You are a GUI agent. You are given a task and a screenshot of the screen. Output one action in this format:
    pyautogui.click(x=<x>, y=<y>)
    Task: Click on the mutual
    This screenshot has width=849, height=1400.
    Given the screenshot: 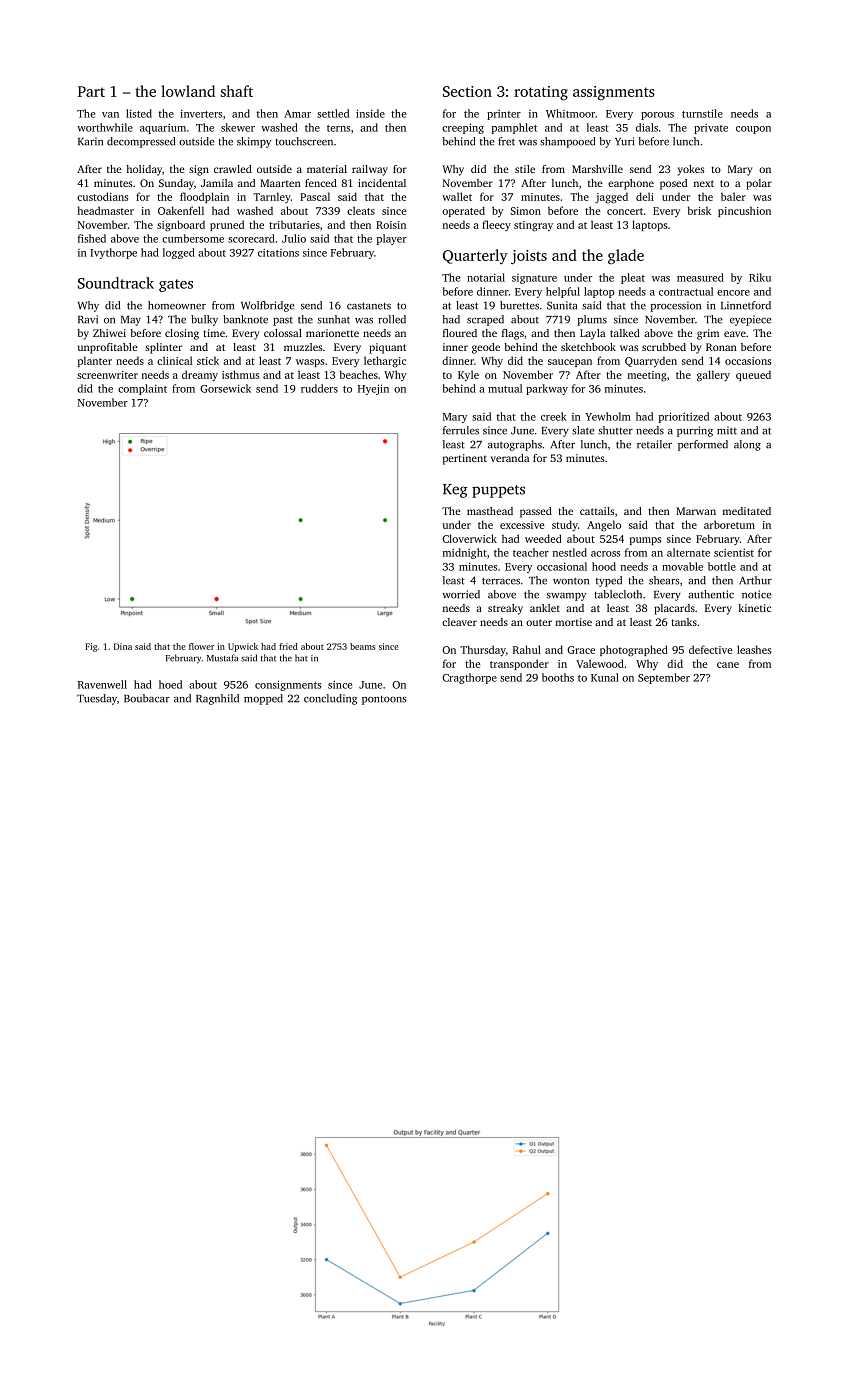 What is the action you would take?
    pyautogui.click(x=505, y=388)
